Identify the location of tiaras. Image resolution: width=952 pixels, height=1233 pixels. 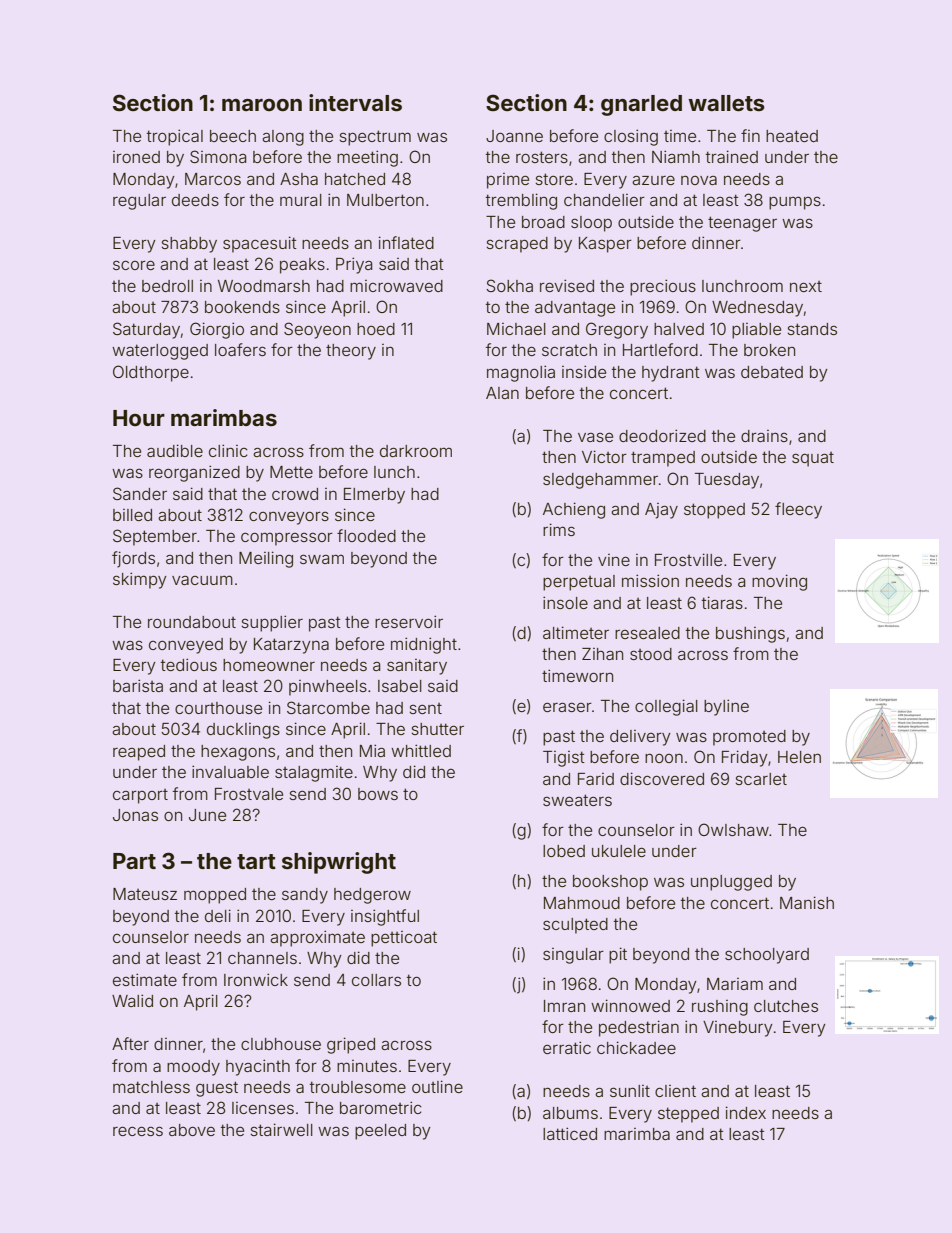
(722, 602).
